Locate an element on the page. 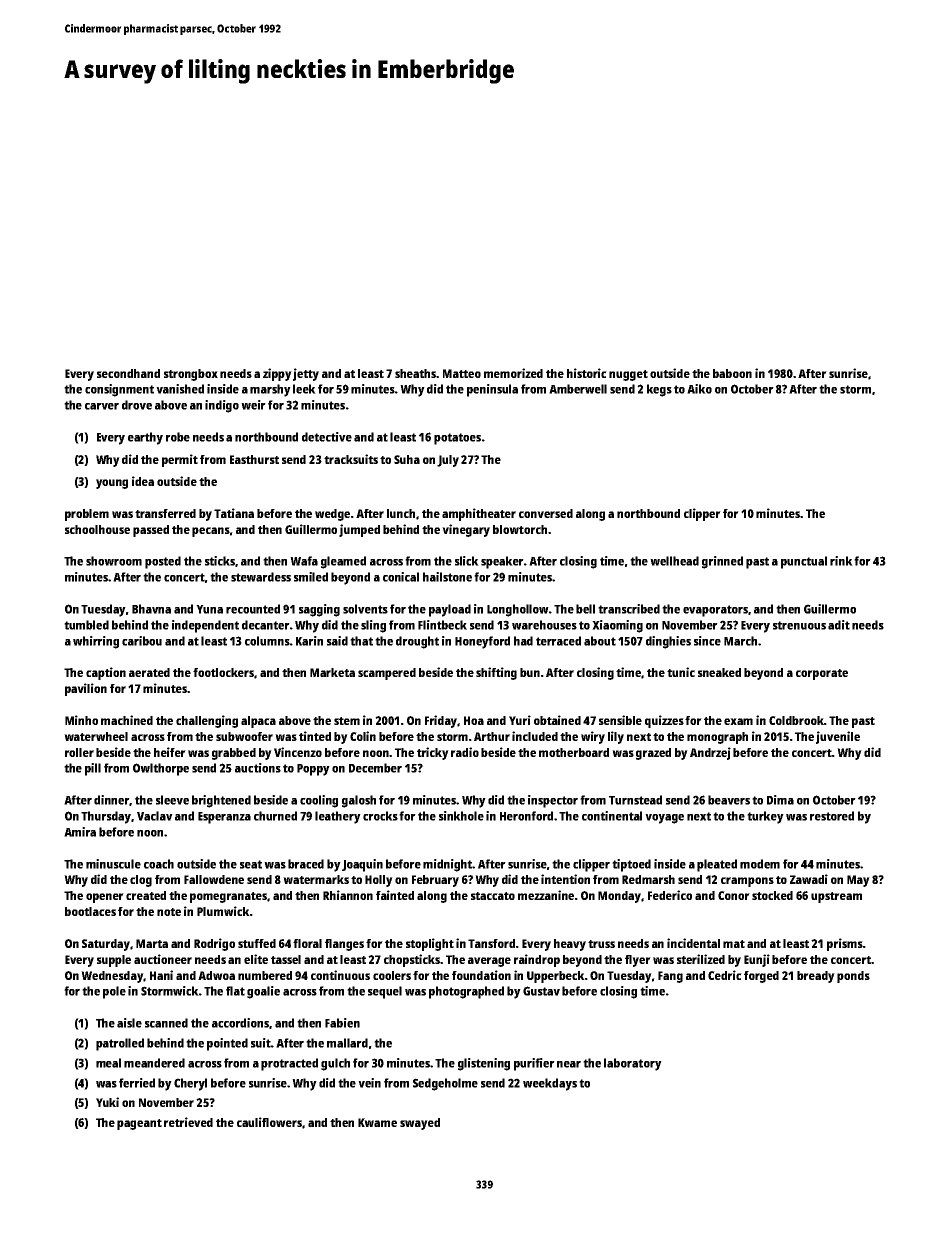 The width and height of the image is (952, 1233). crocks is located at coordinates (380, 816).
